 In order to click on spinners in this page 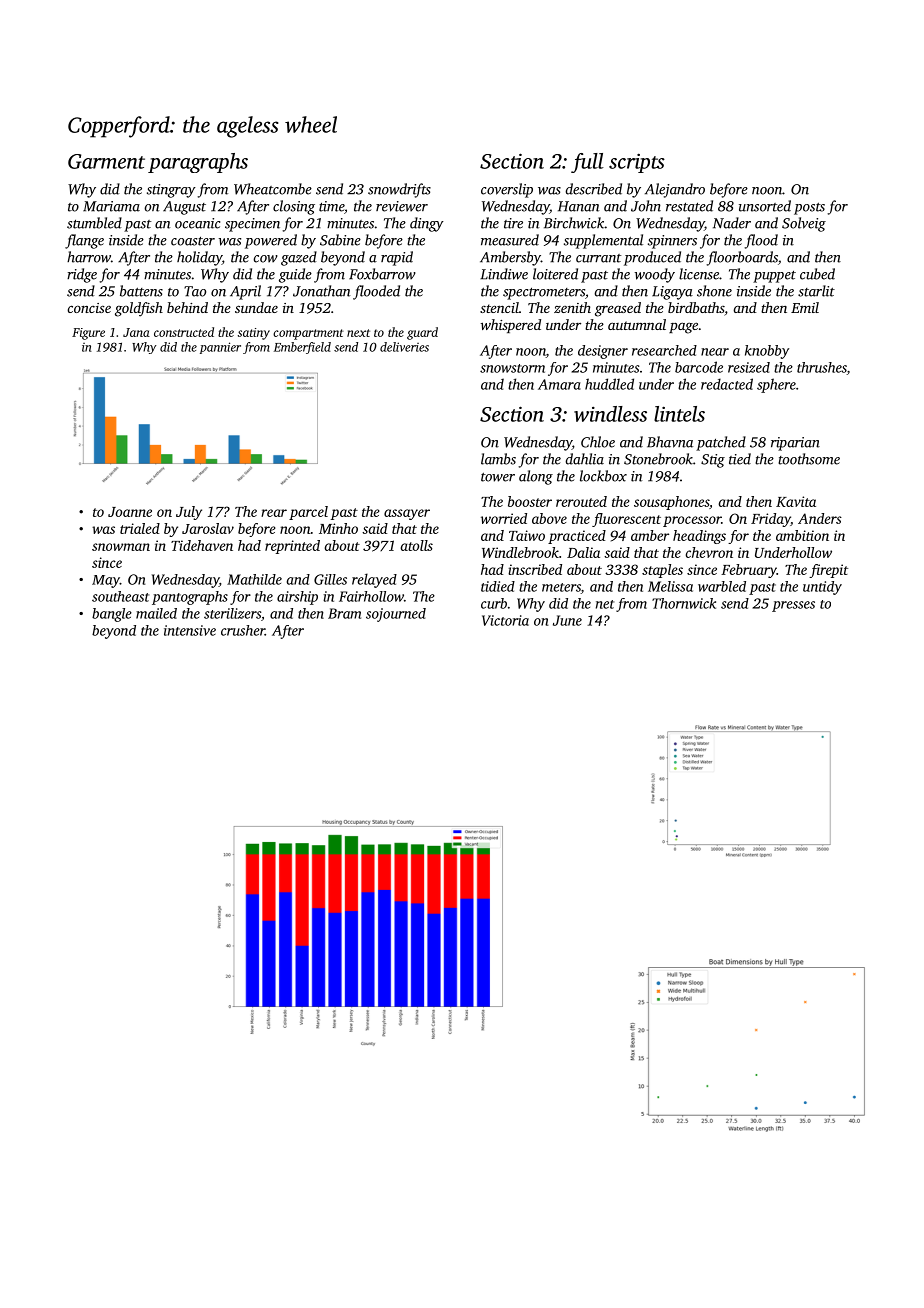, I will do `click(672, 242)`.
